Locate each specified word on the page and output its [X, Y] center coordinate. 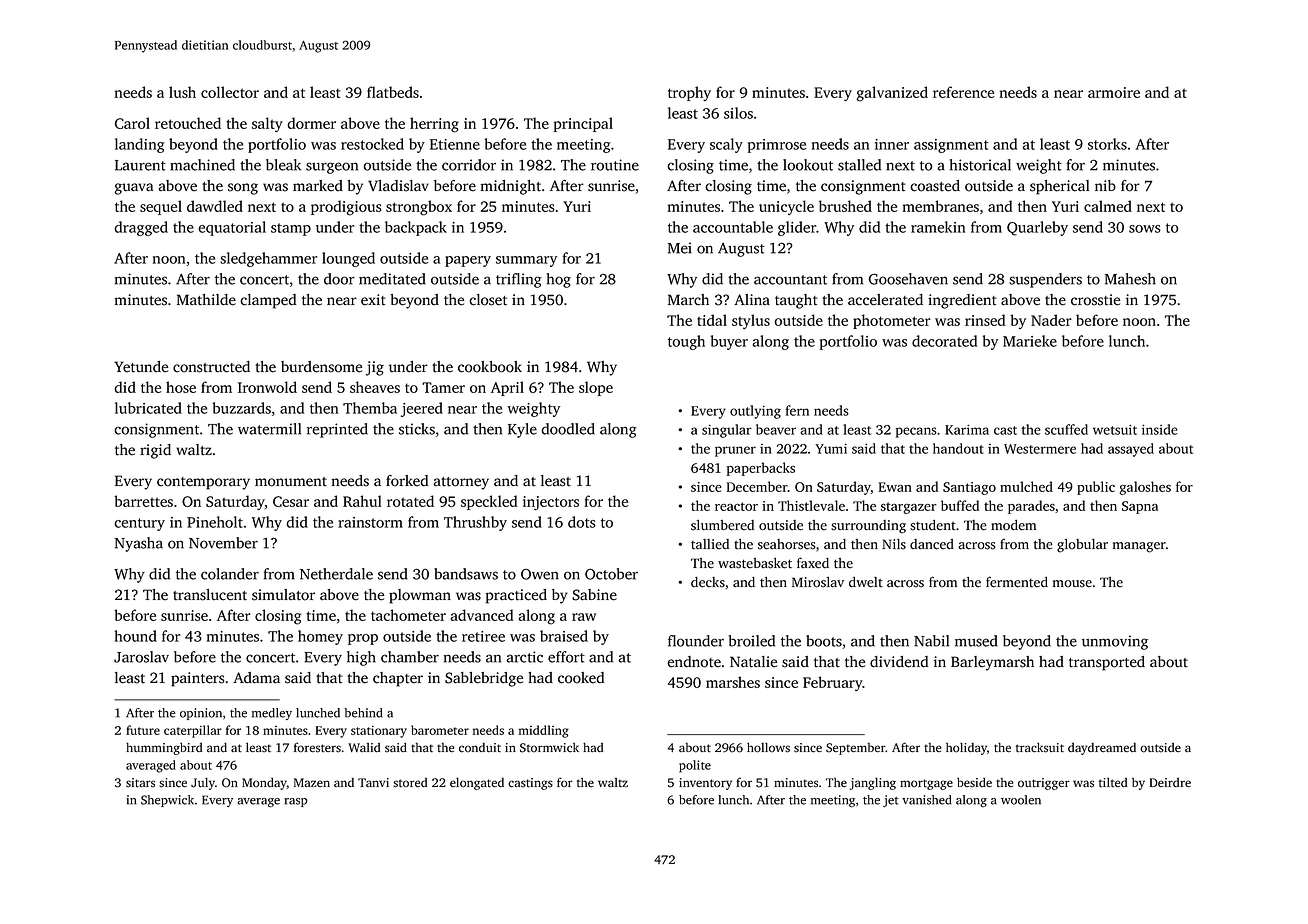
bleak [283, 165]
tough [686, 342]
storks [1107, 144]
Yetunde [141, 367]
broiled [752, 641]
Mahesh [1130, 279]
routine [615, 165]
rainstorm [370, 522]
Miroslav [818, 582]
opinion [201, 714]
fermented [1017, 582]
